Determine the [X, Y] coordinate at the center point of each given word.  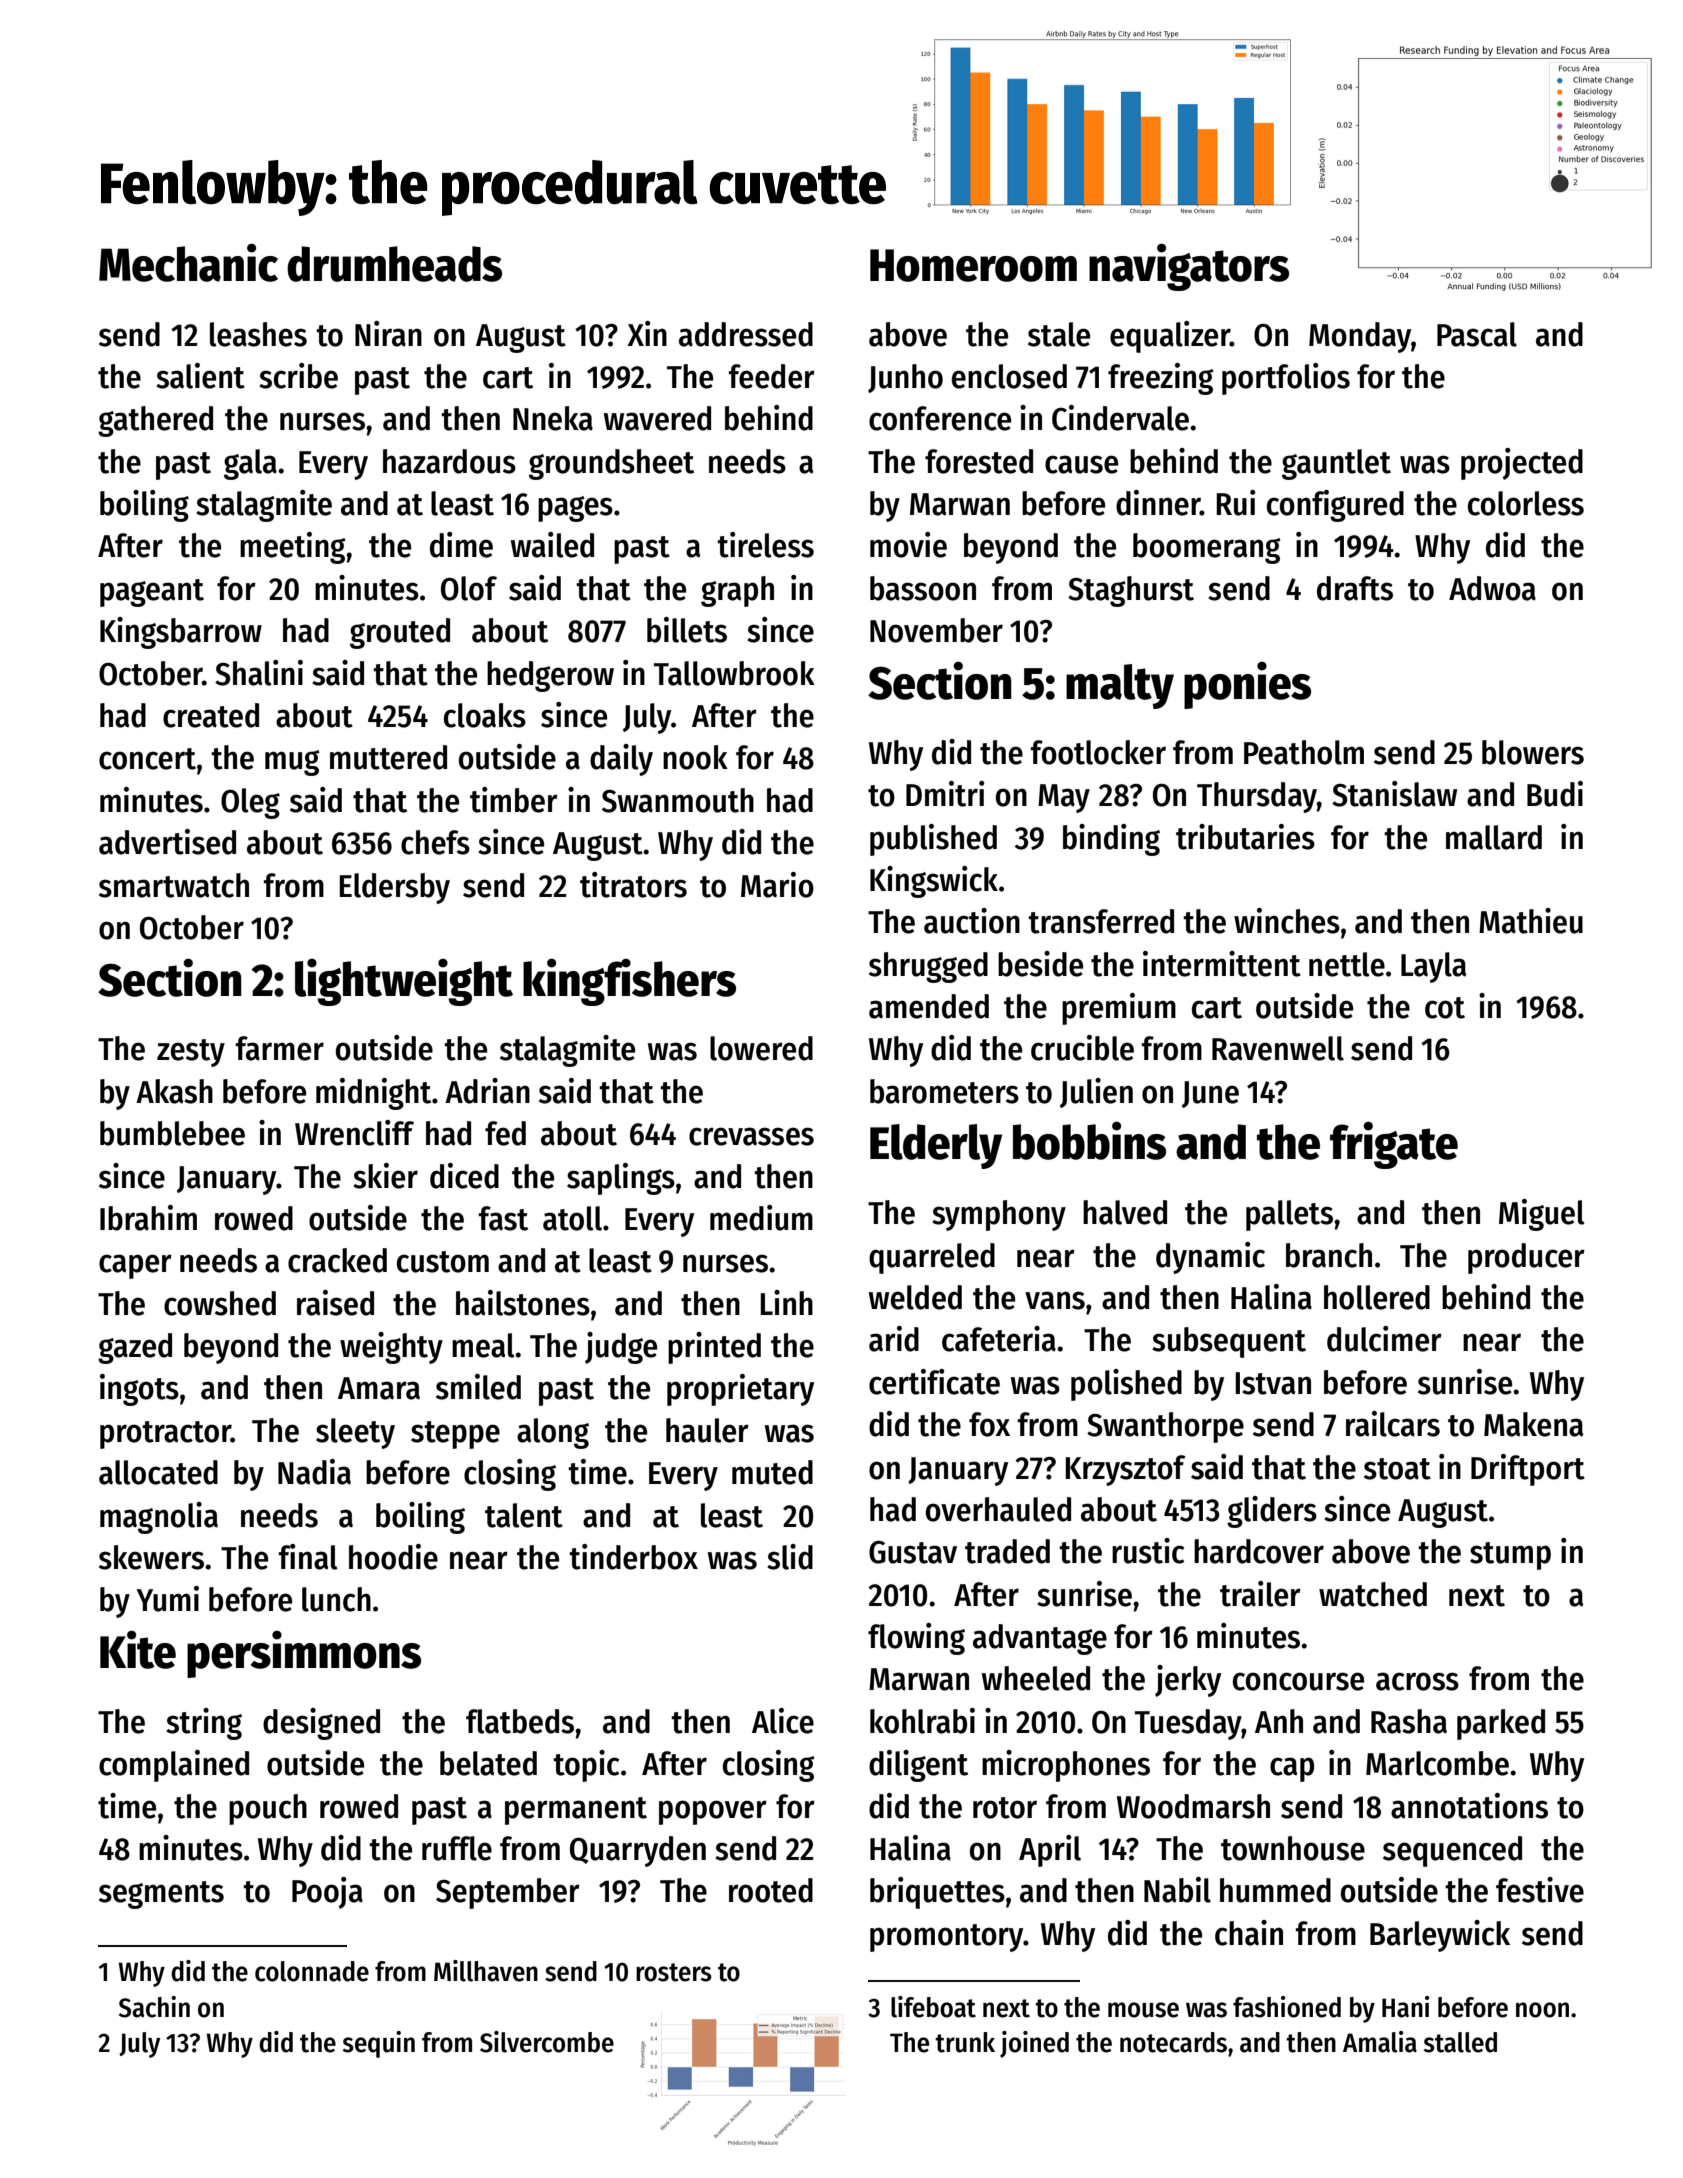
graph [737, 591]
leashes [258, 334]
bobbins [1089, 1140]
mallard [1494, 837]
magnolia [159, 1518]
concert [147, 759]
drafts [1355, 588]
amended [929, 1006]
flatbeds [520, 1721]
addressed [746, 334]
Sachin [154, 2007]
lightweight [404, 982]
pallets [1289, 1215]
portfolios [1286, 379]
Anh [1279, 1721]
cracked [337, 1260]
